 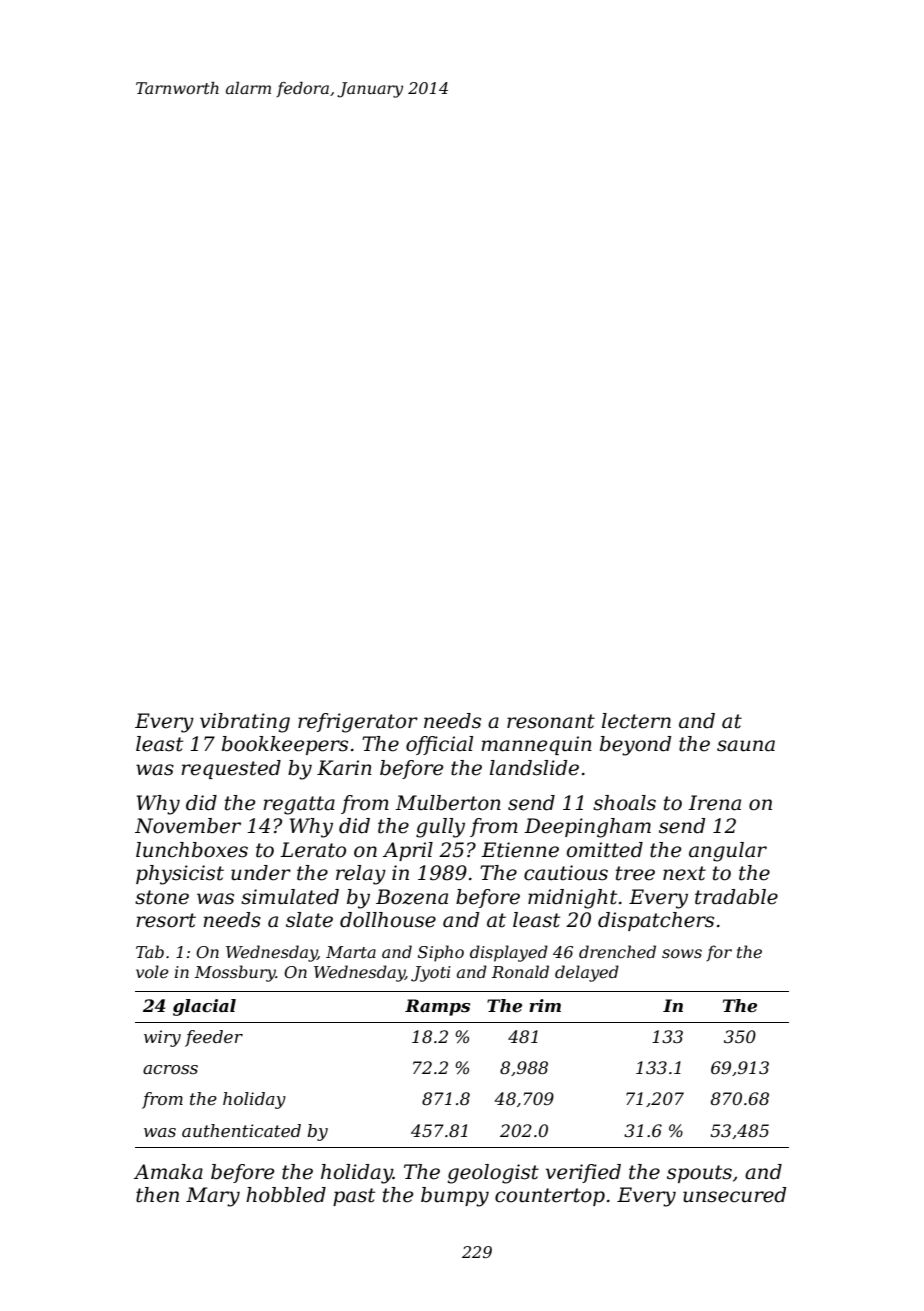 What do you see at coordinates (412, 897) in the image?
I see `Bozena` at bounding box center [412, 897].
